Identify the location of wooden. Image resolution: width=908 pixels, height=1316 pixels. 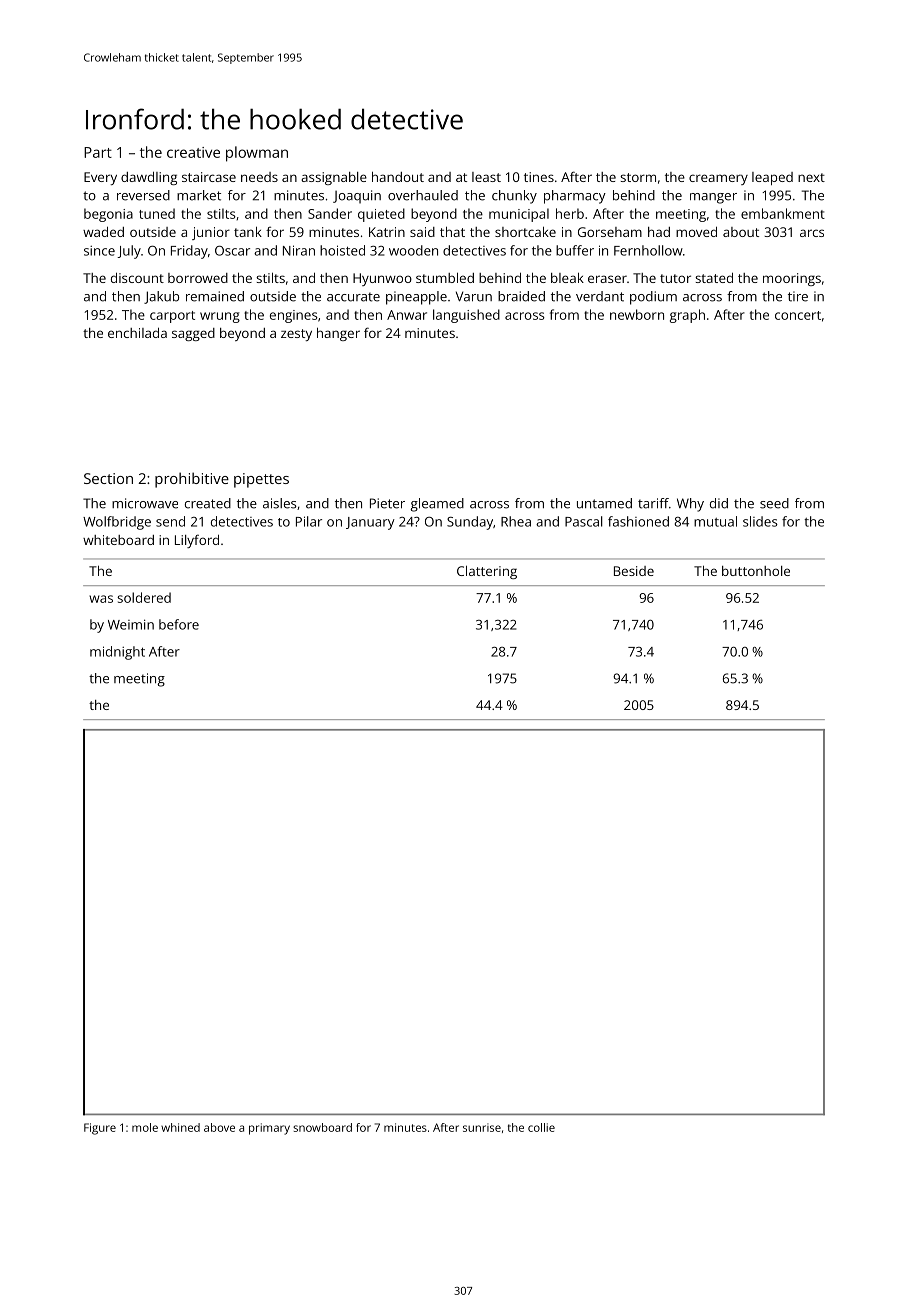
(413, 250).
